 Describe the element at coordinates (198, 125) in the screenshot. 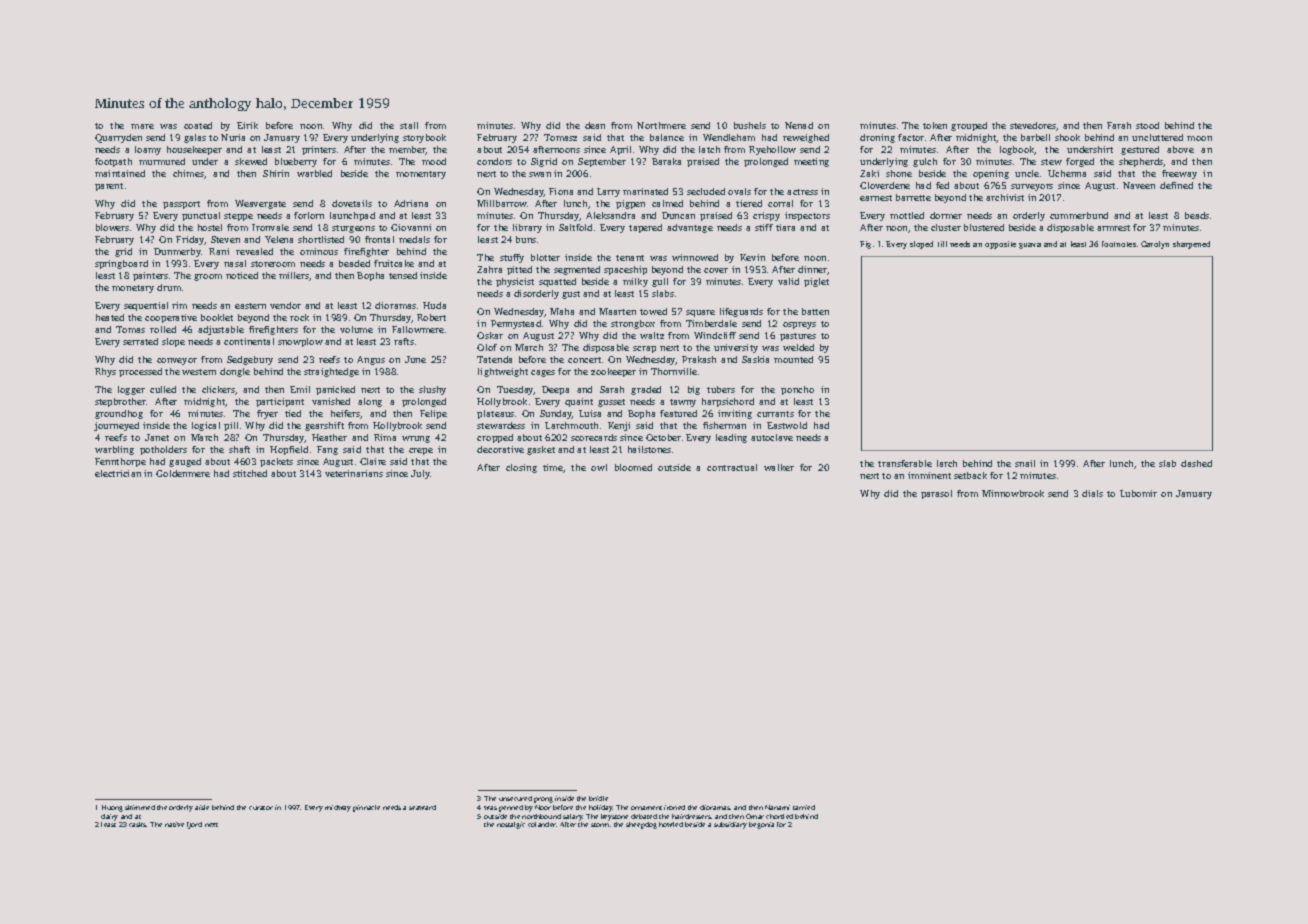

I see `coated` at that location.
